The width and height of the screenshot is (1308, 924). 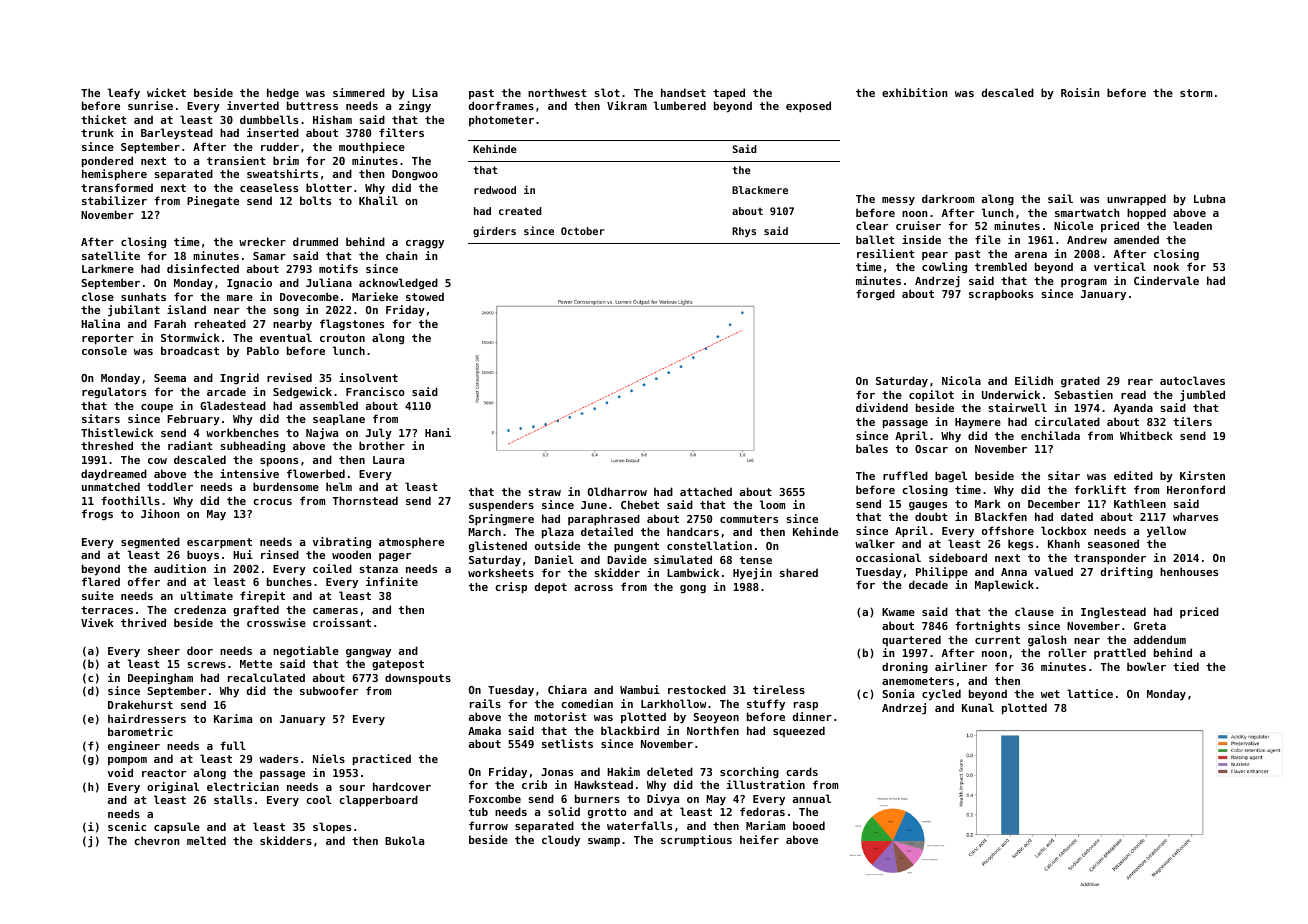 What do you see at coordinates (560, 716) in the screenshot?
I see `motorist` at bounding box center [560, 716].
